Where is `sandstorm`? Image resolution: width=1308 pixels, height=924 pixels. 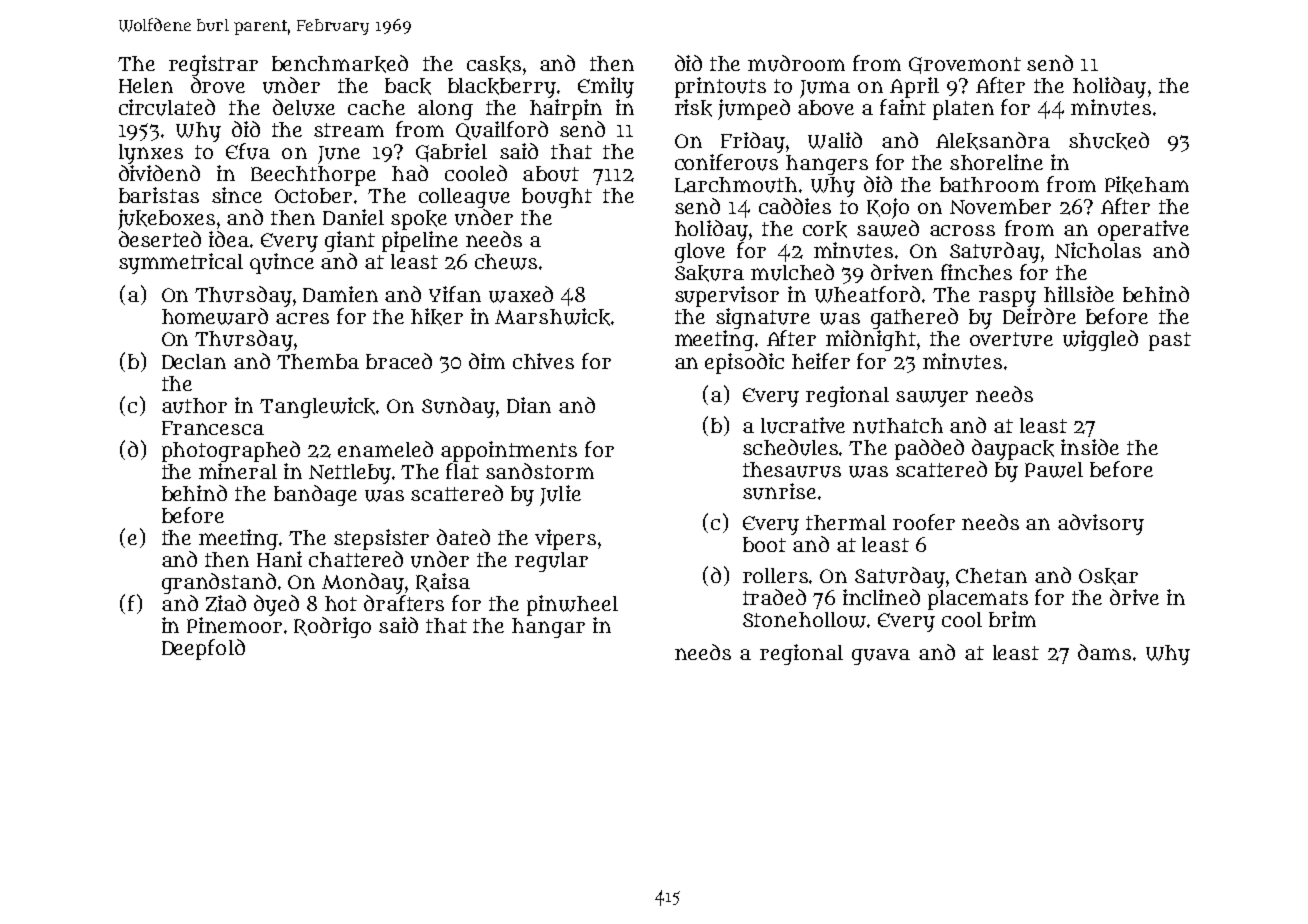
sandstorm is located at coordinates (540, 471).
